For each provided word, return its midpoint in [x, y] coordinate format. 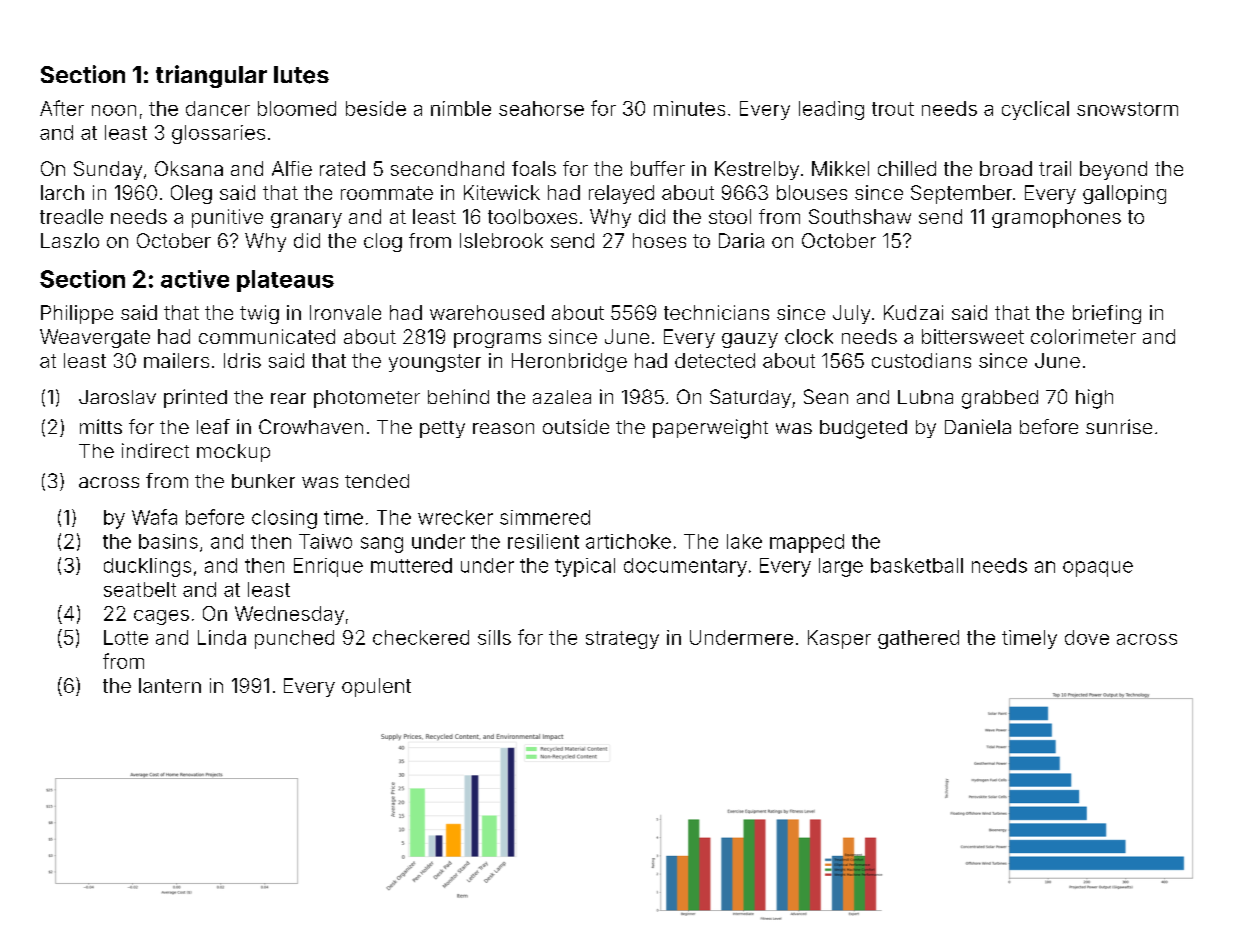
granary [306, 220]
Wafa [154, 517]
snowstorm [1127, 109]
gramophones [1056, 218]
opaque [1098, 569]
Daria [741, 240]
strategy [622, 640]
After [62, 108]
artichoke [628, 541]
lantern [170, 685]
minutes [689, 108]
